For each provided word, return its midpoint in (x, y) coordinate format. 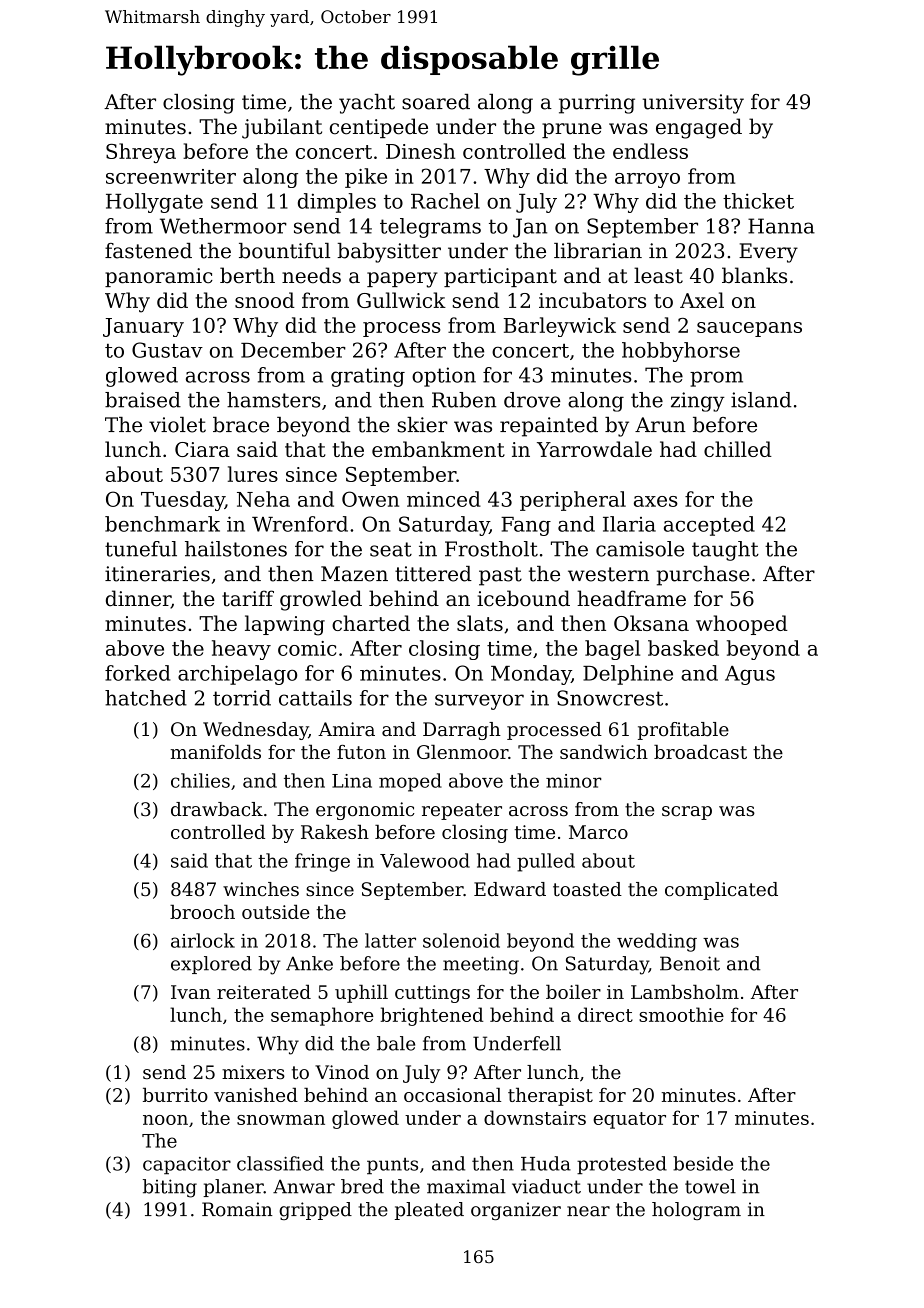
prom (716, 379)
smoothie (681, 1014)
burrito (175, 1095)
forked (137, 673)
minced (444, 499)
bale (396, 1043)
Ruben (464, 400)
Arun (660, 425)
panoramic (159, 277)
